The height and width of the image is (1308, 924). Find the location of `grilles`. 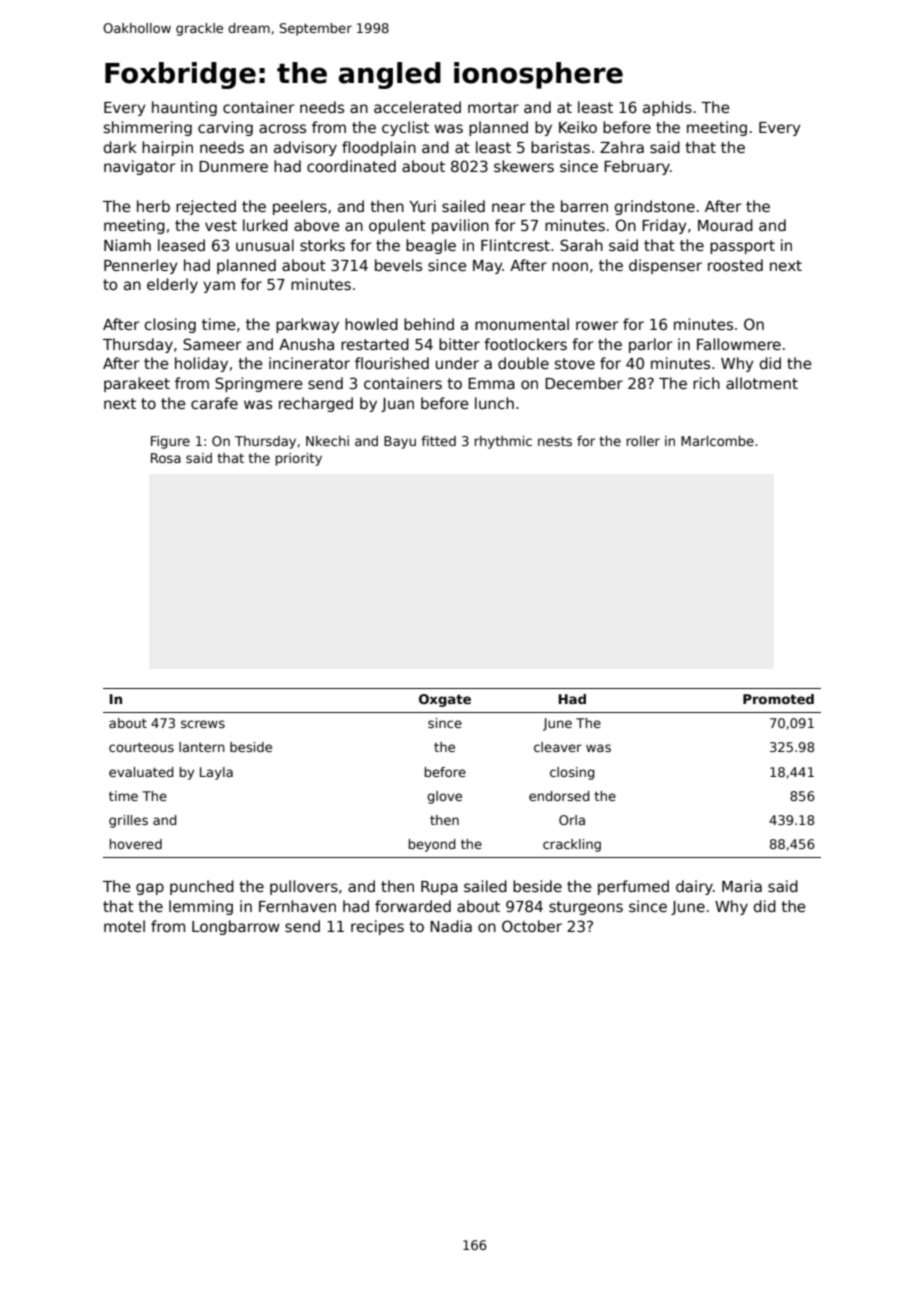

grilles is located at coordinates (128, 821).
